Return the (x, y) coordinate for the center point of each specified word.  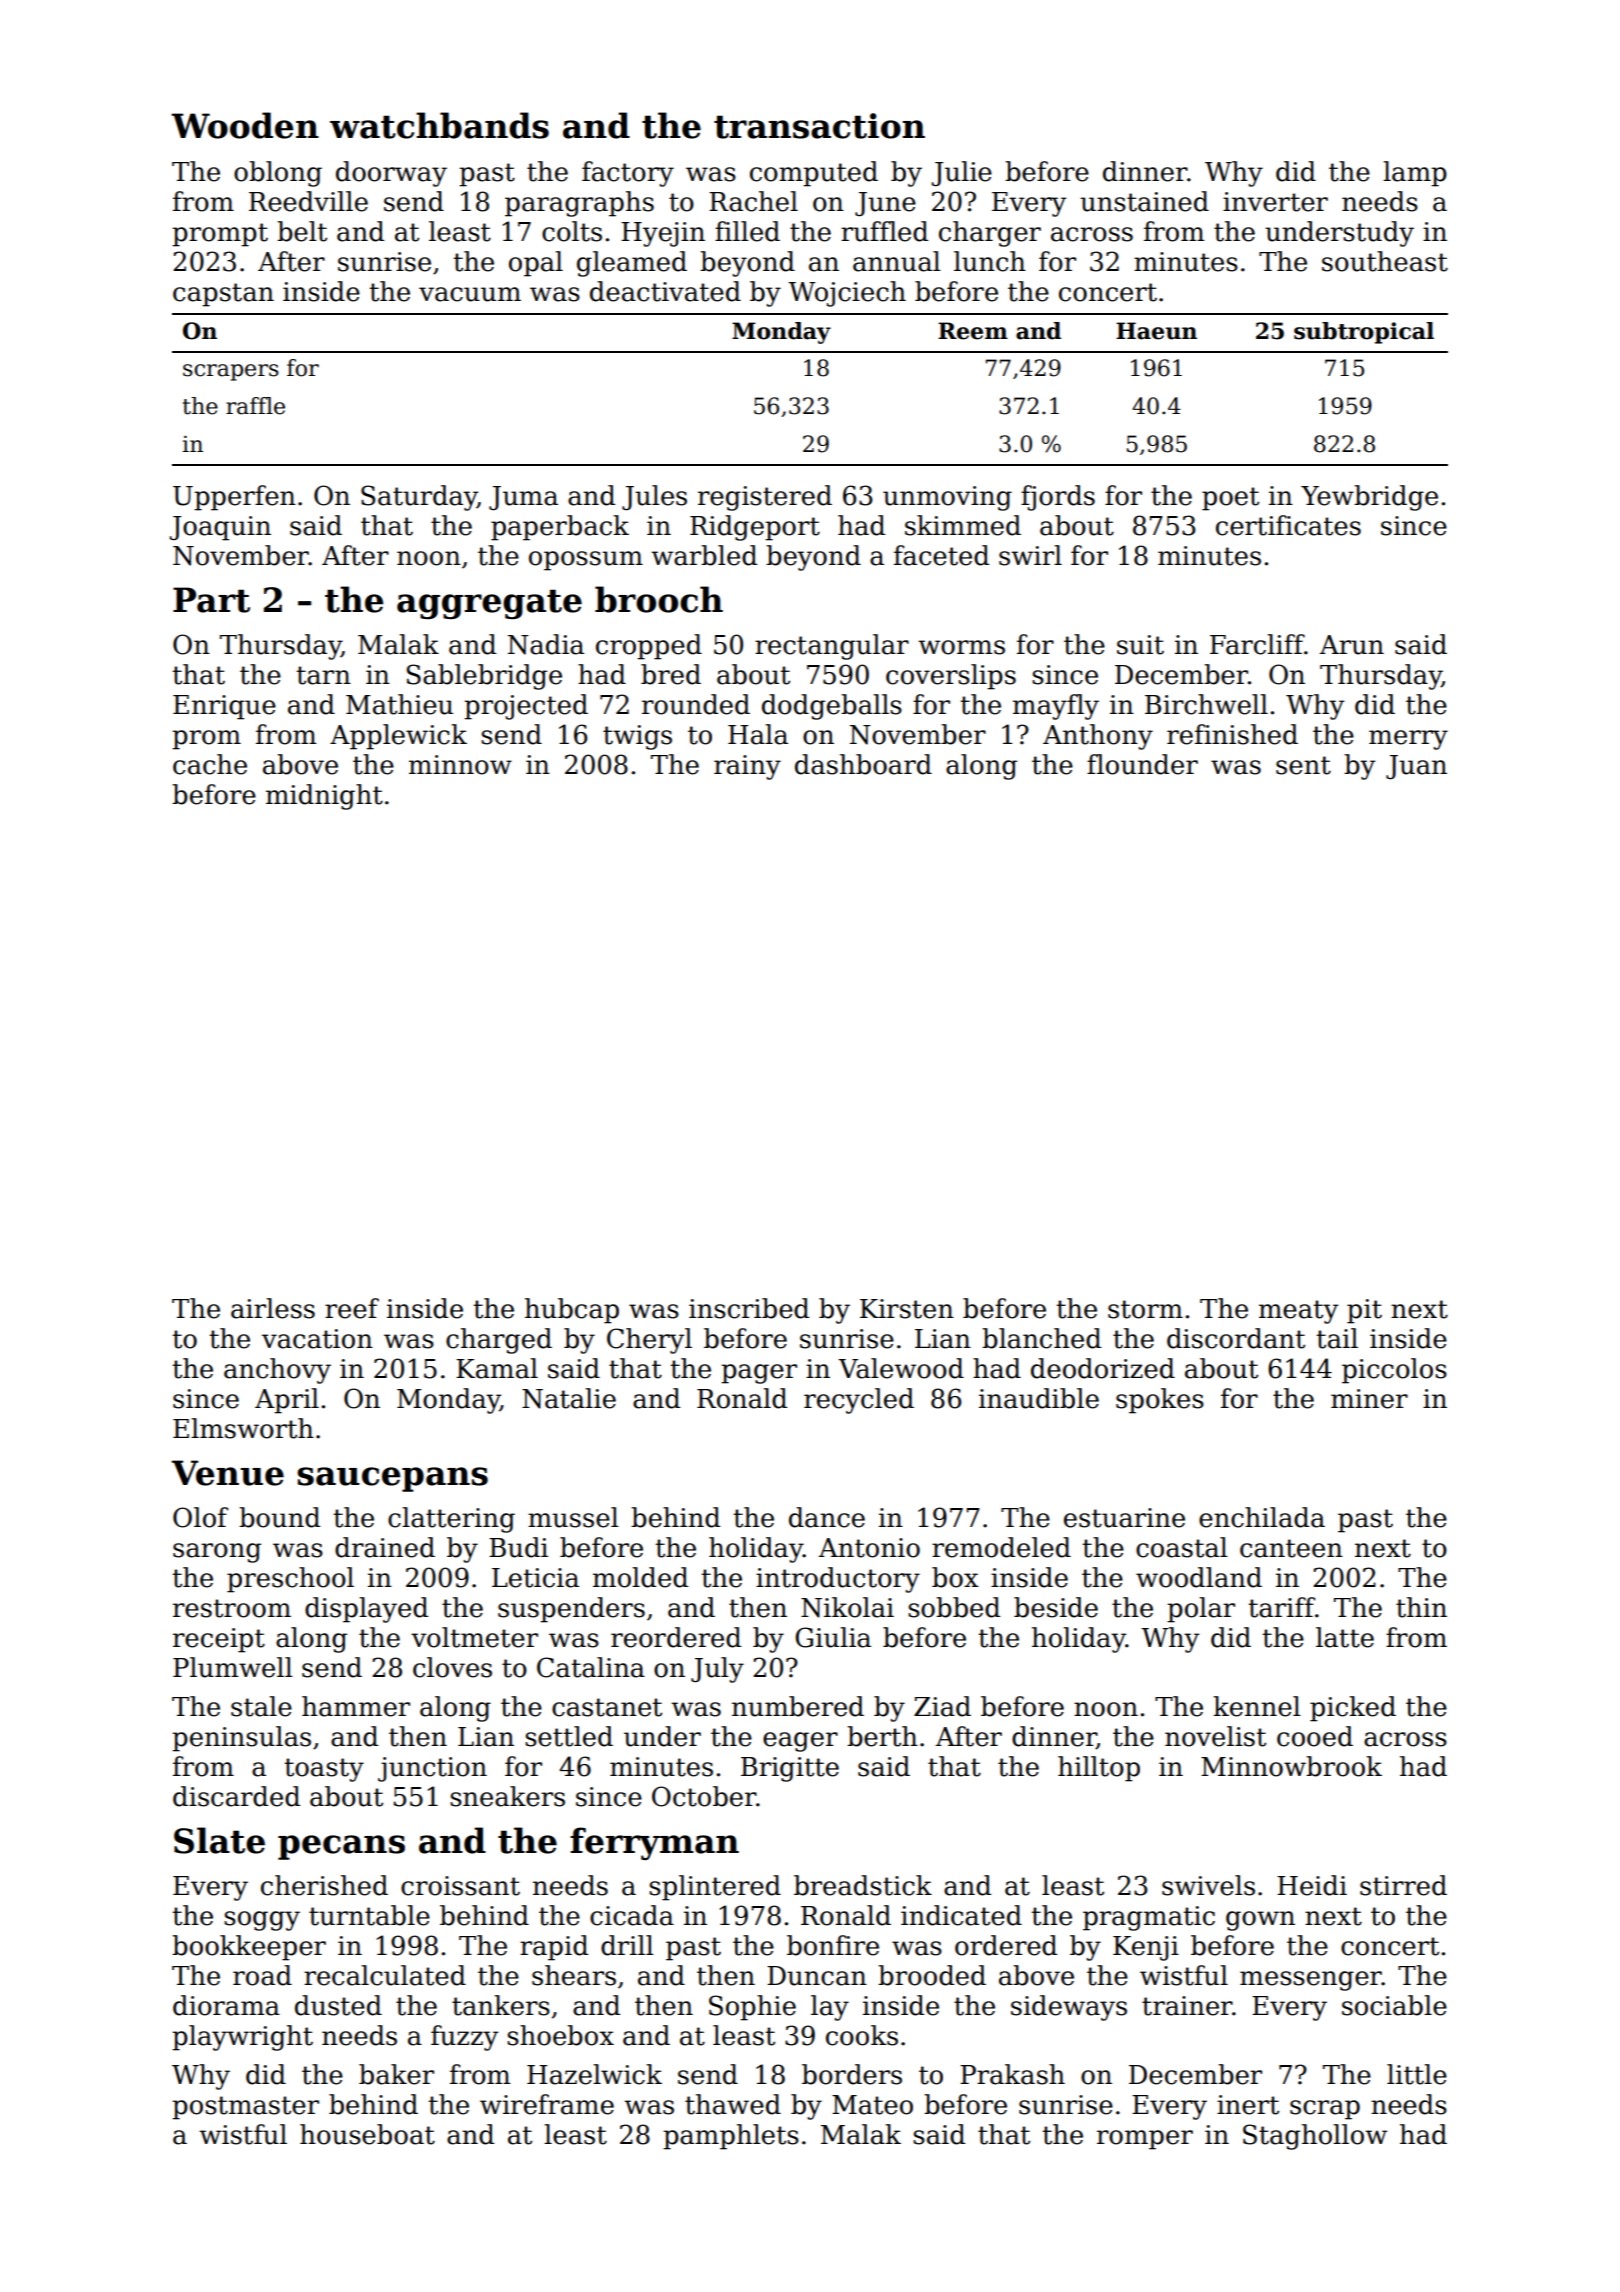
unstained (1144, 201)
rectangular (832, 647)
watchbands (439, 125)
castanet (607, 1707)
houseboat (367, 2134)
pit (1364, 1311)
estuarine (1124, 1518)
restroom (232, 1608)
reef (352, 1308)
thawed (733, 2104)
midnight (324, 797)
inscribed (749, 1308)
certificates (1288, 525)
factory (628, 174)
